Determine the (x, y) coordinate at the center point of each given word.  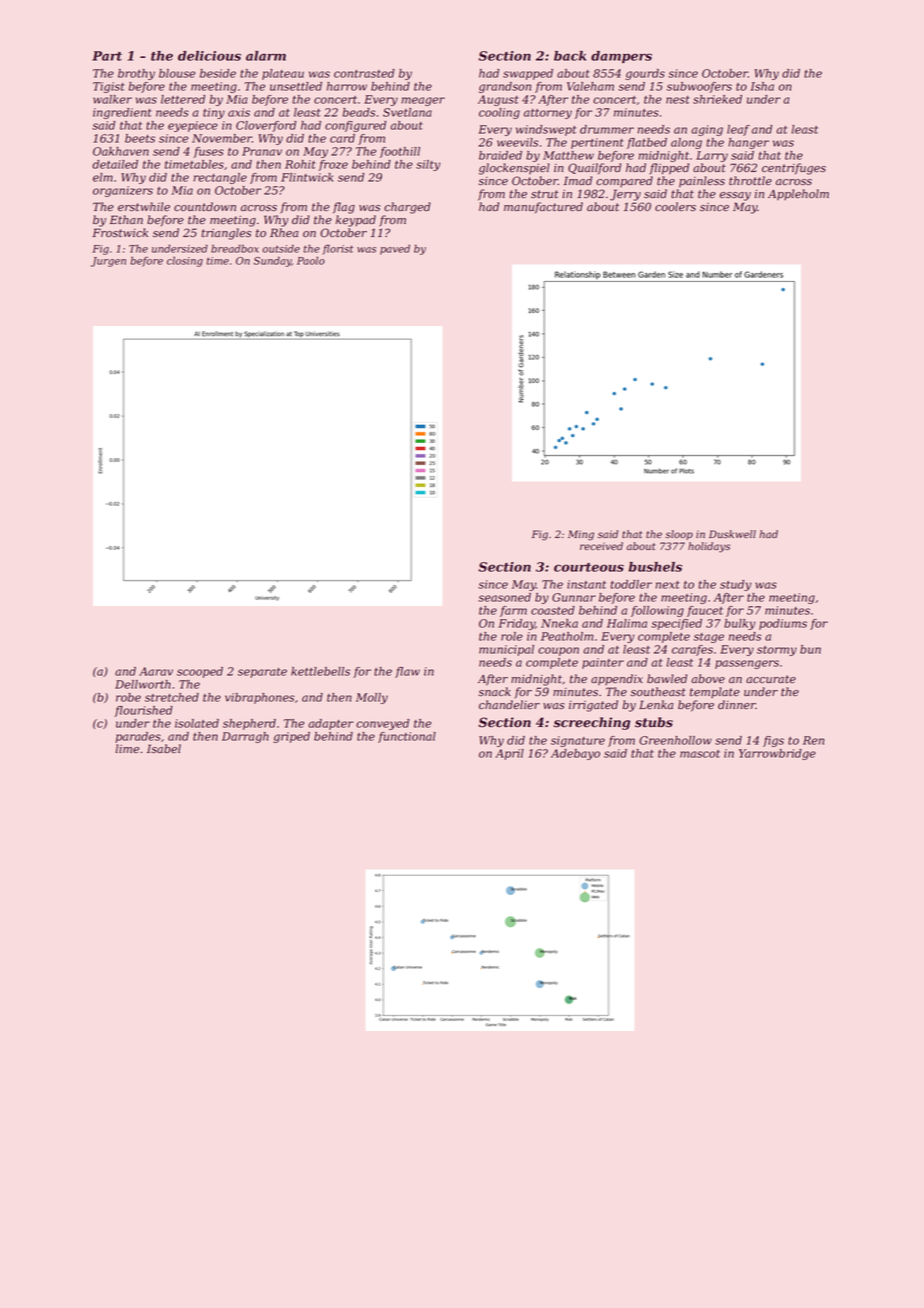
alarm (266, 56)
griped (291, 737)
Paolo (311, 260)
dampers (621, 57)
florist (337, 249)
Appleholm (798, 195)
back (570, 56)
